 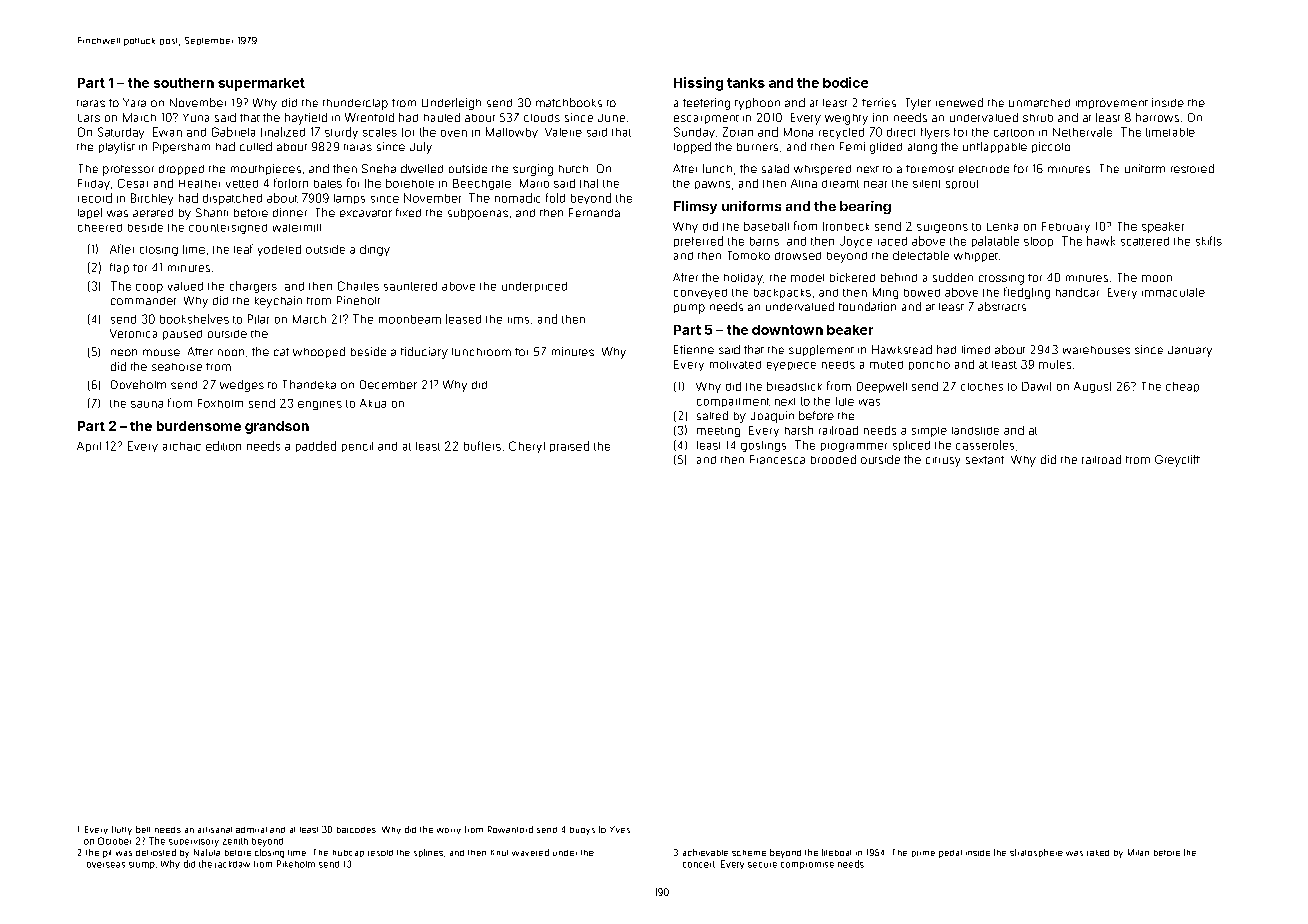 What do you see at coordinates (251, 830) in the screenshot?
I see `admiral` at bounding box center [251, 830].
